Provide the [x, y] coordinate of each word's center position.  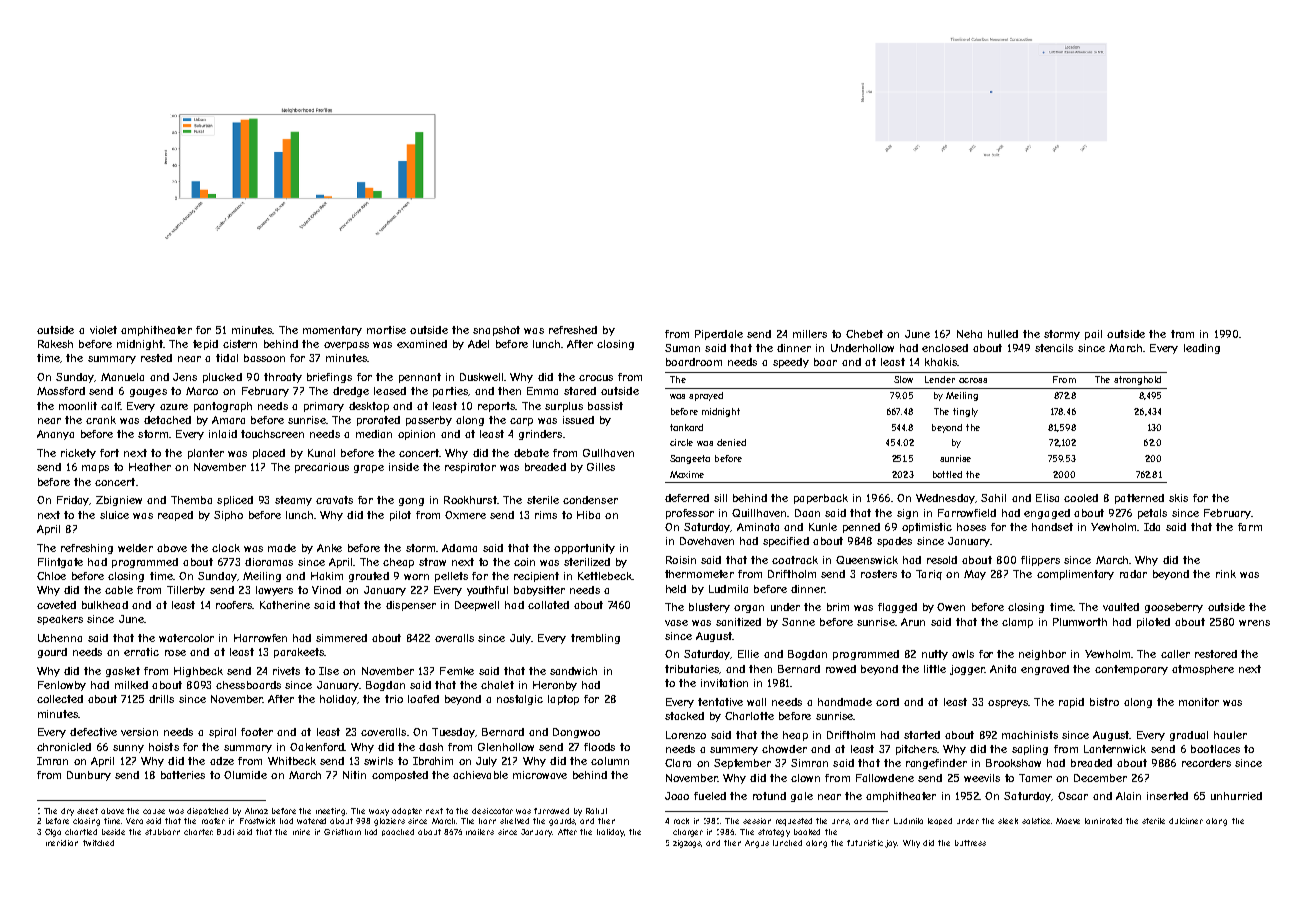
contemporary [1131, 670]
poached [398, 832]
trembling [595, 639]
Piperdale [719, 335]
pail [1093, 335]
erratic [141, 652]
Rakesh [55, 344]
